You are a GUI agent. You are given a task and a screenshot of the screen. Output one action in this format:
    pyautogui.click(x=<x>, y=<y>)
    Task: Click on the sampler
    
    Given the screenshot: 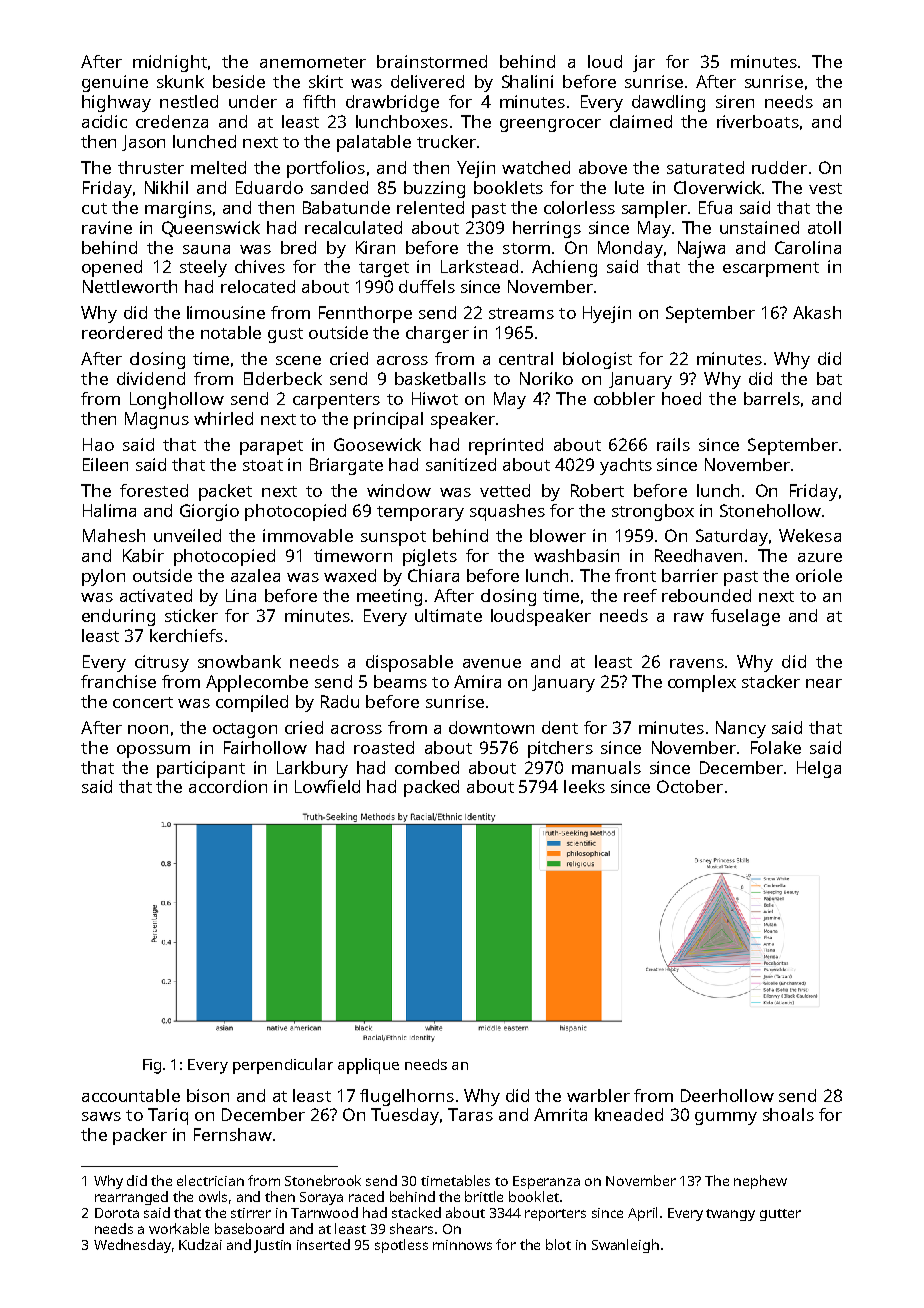 What is the action you would take?
    pyautogui.click(x=654, y=209)
